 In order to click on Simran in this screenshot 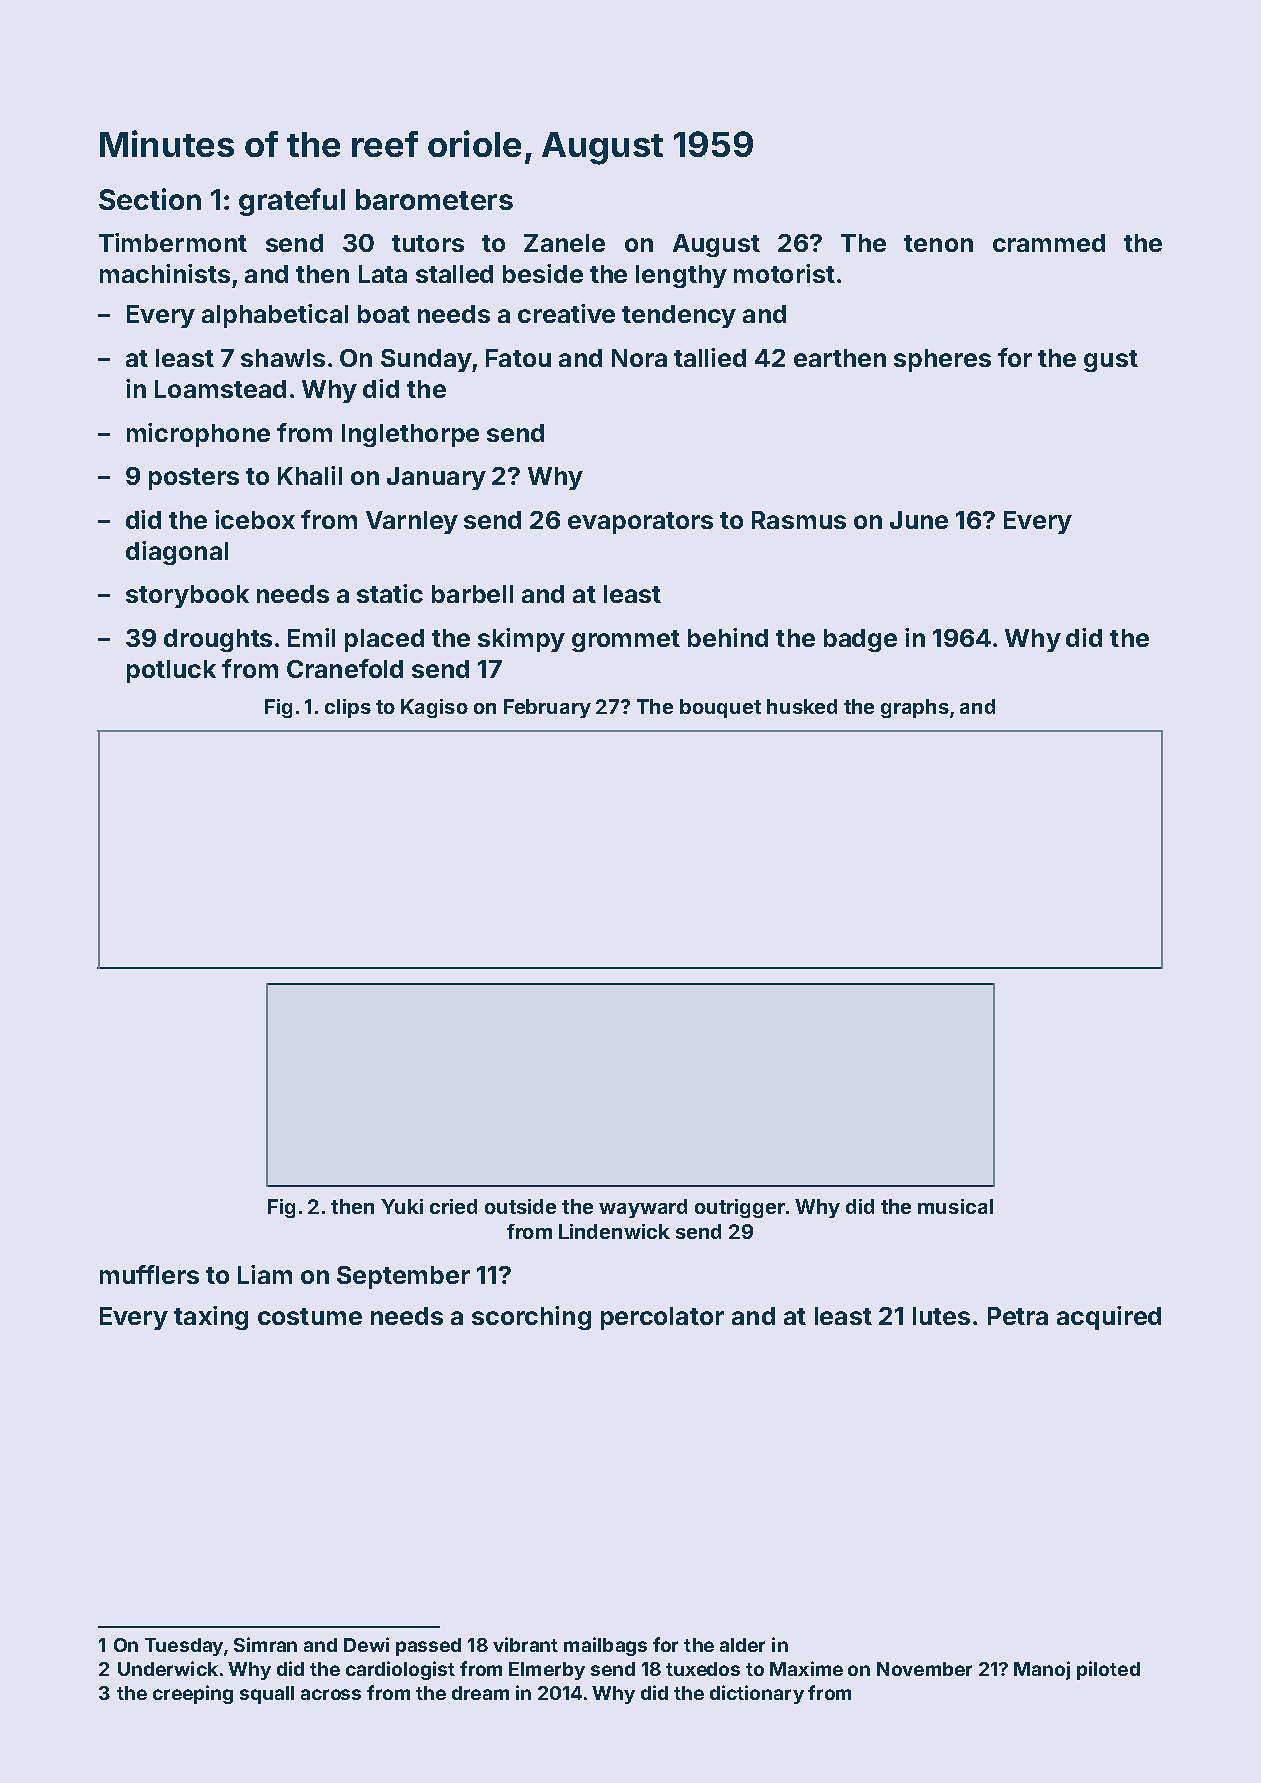, I will do `click(265, 1644)`.
